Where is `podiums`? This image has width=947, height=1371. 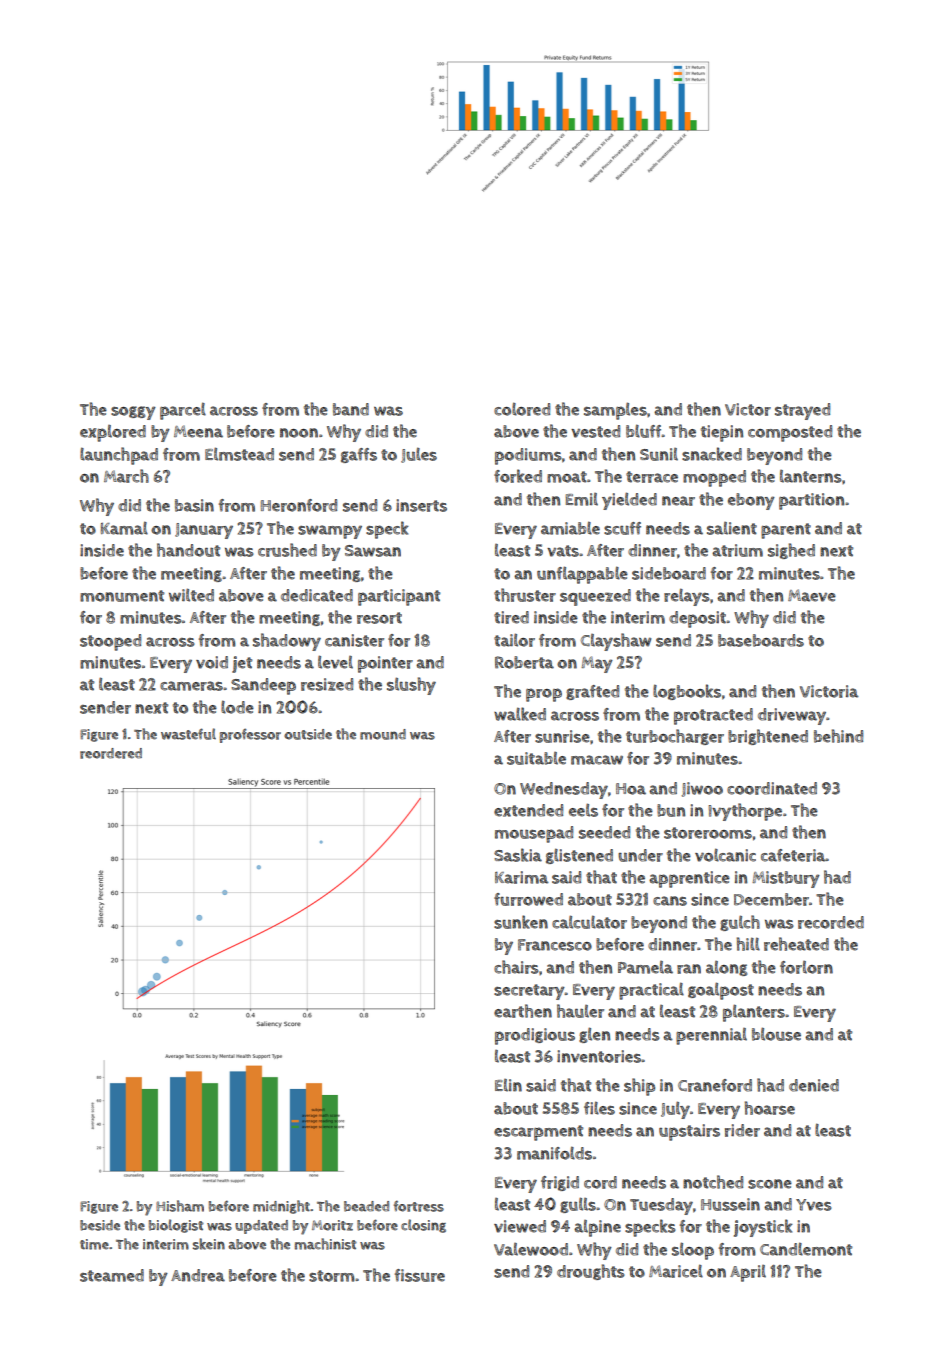
podiums is located at coordinates (528, 456).
